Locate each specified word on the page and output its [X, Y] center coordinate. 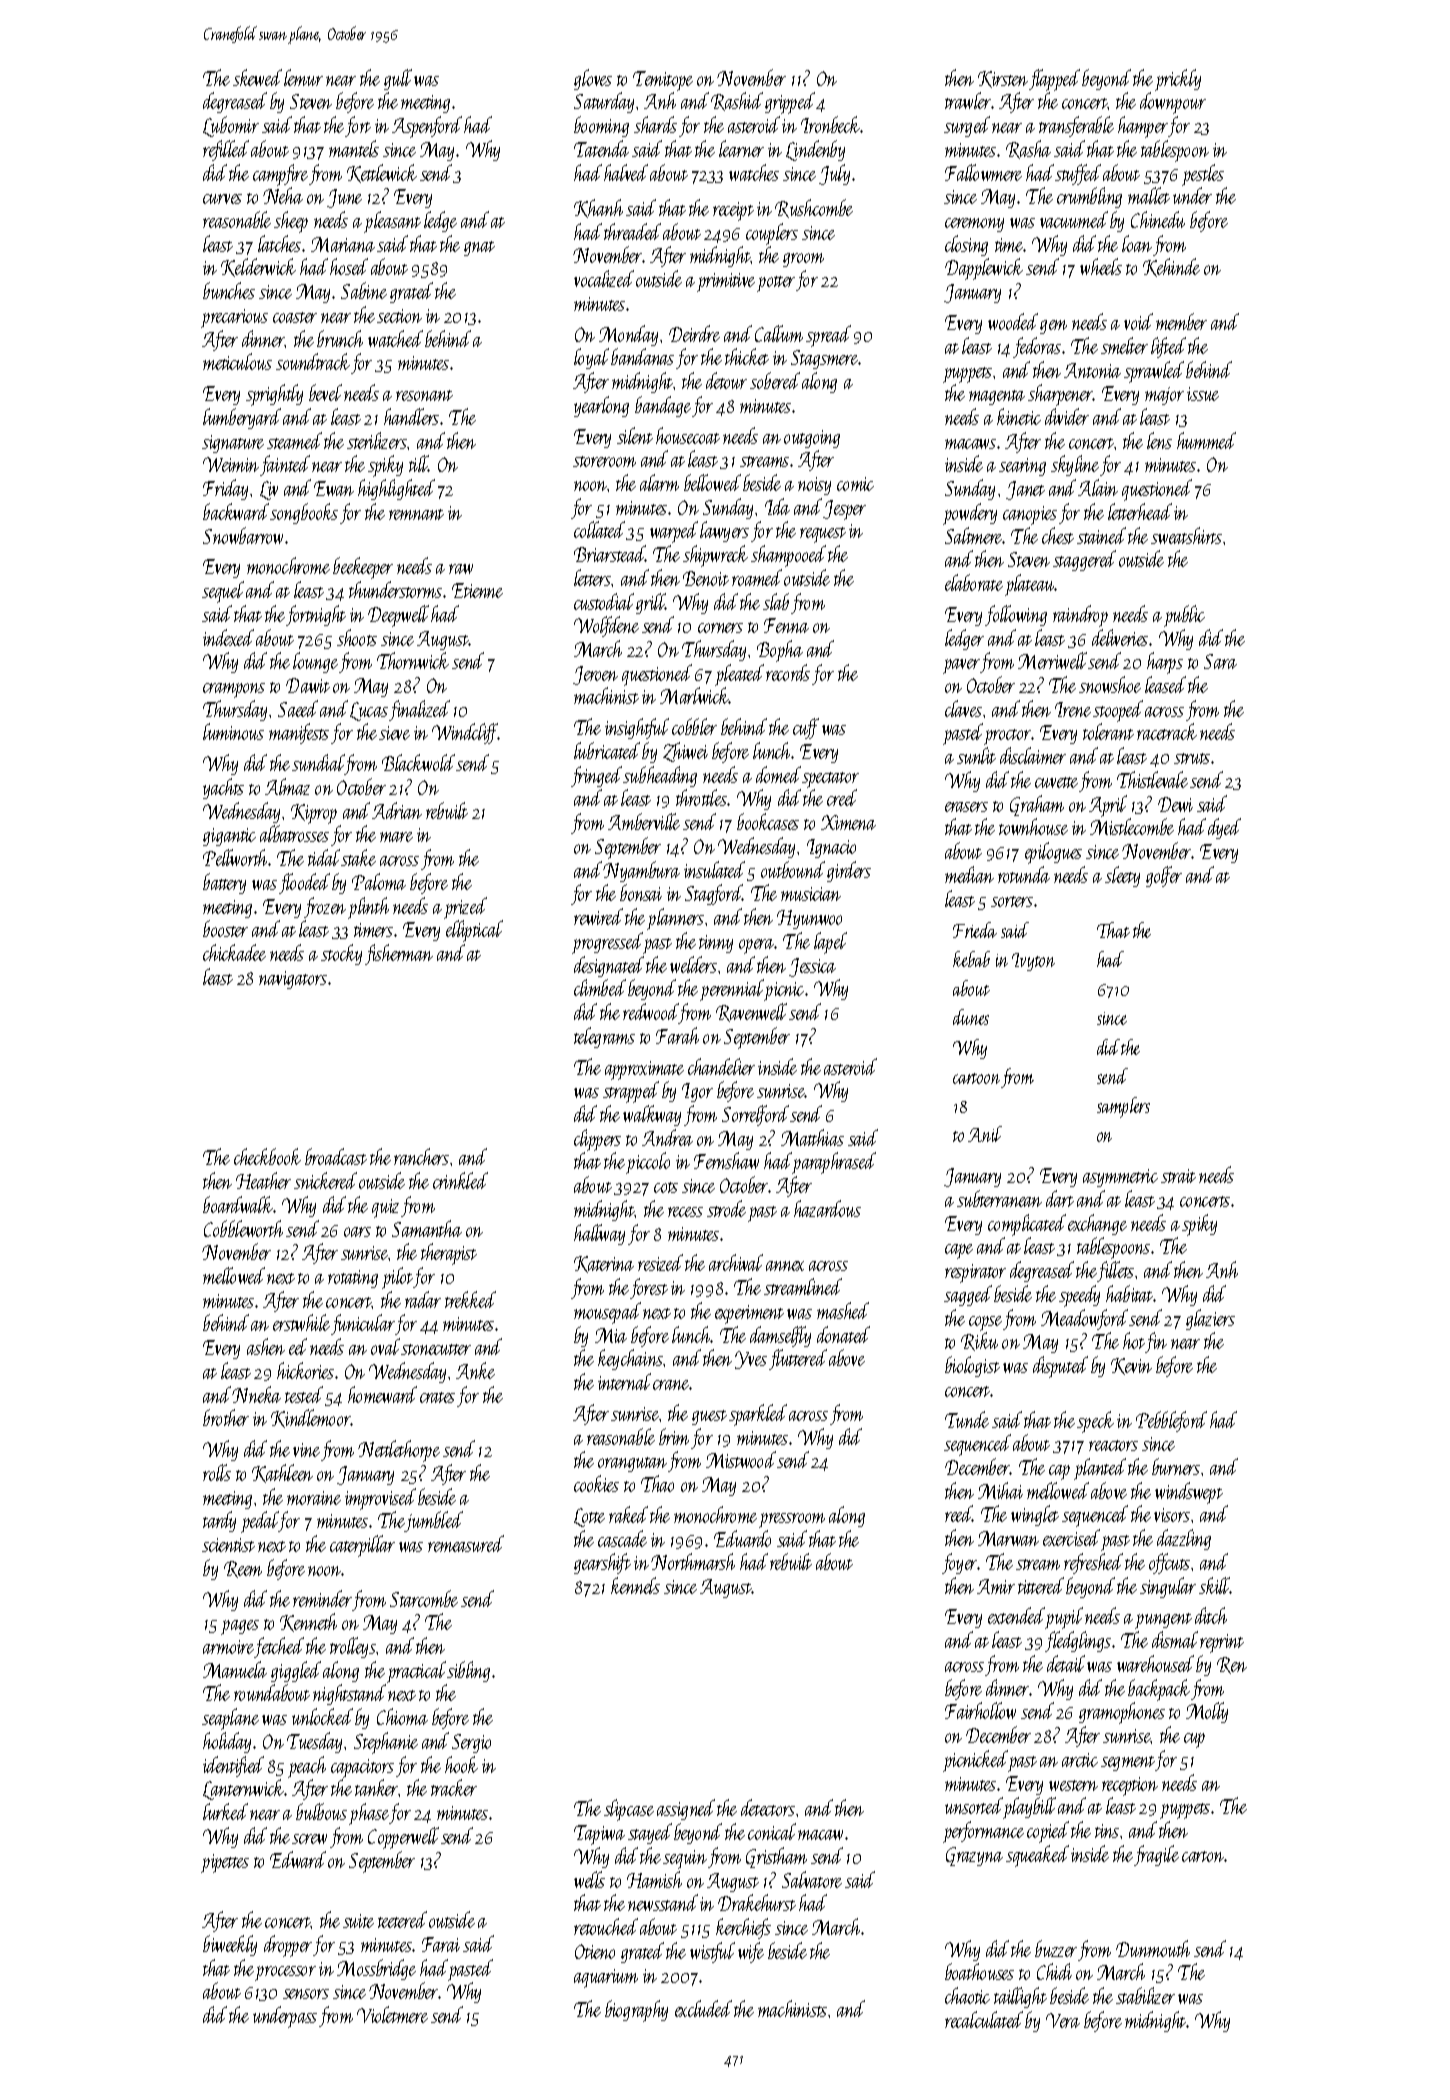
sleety [1122, 876]
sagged [968, 1295]
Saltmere [974, 535]
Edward [298, 1859]
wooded [1013, 321]
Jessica [812, 967]
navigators [293, 980]
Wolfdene [606, 626]
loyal [591, 358]
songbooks [304, 513]
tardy [219, 1521]
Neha [283, 195]
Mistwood [741, 1459]
